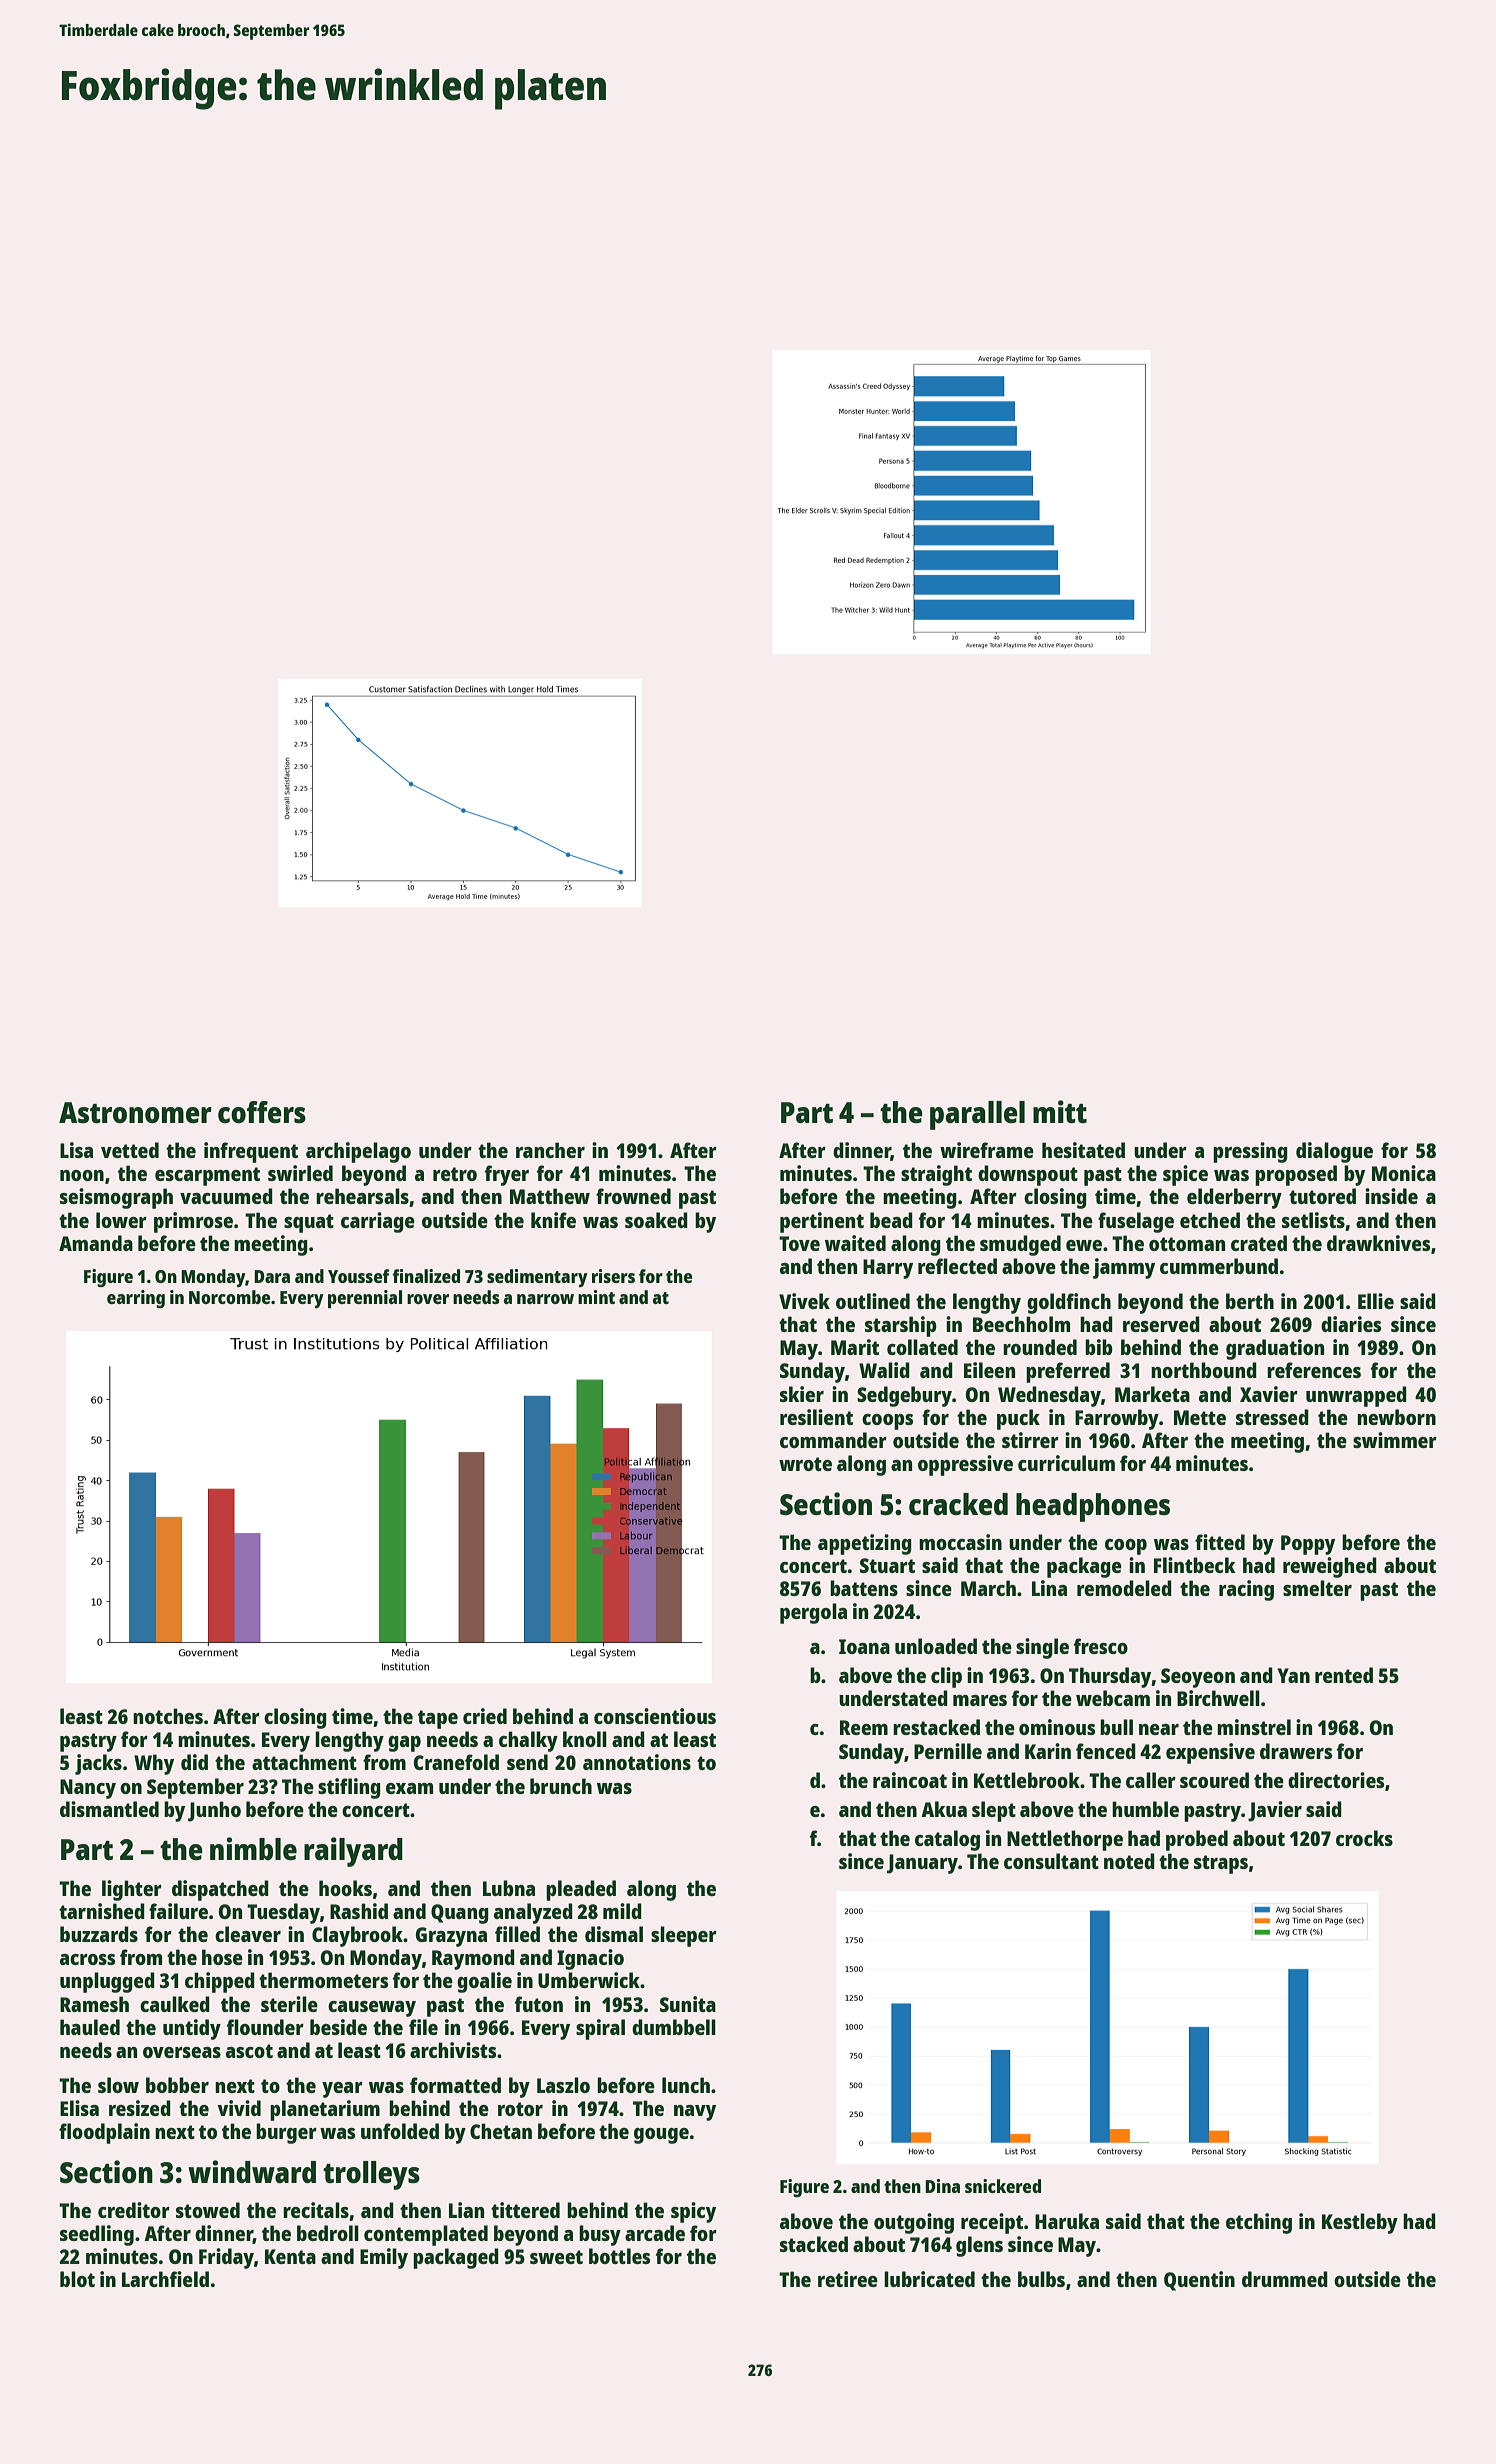 Image resolution: width=1496 pixels, height=2464 pixels. I want to click on floodplain, so click(104, 2133).
